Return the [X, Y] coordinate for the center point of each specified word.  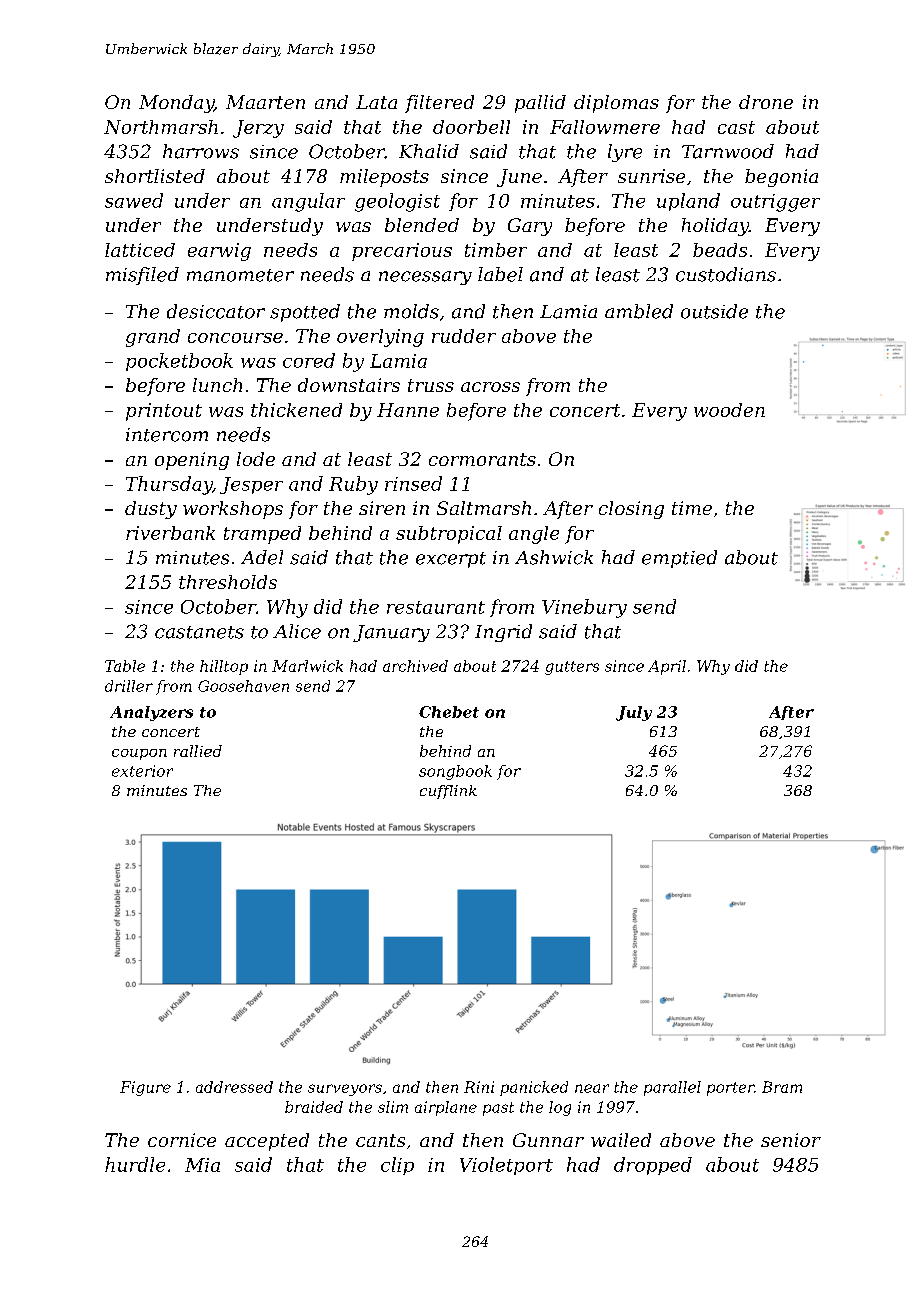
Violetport [506, 1166]
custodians [726, 274]
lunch [217, 385]
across [490, 387]
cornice [182, 1140]
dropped [653, 1166]
